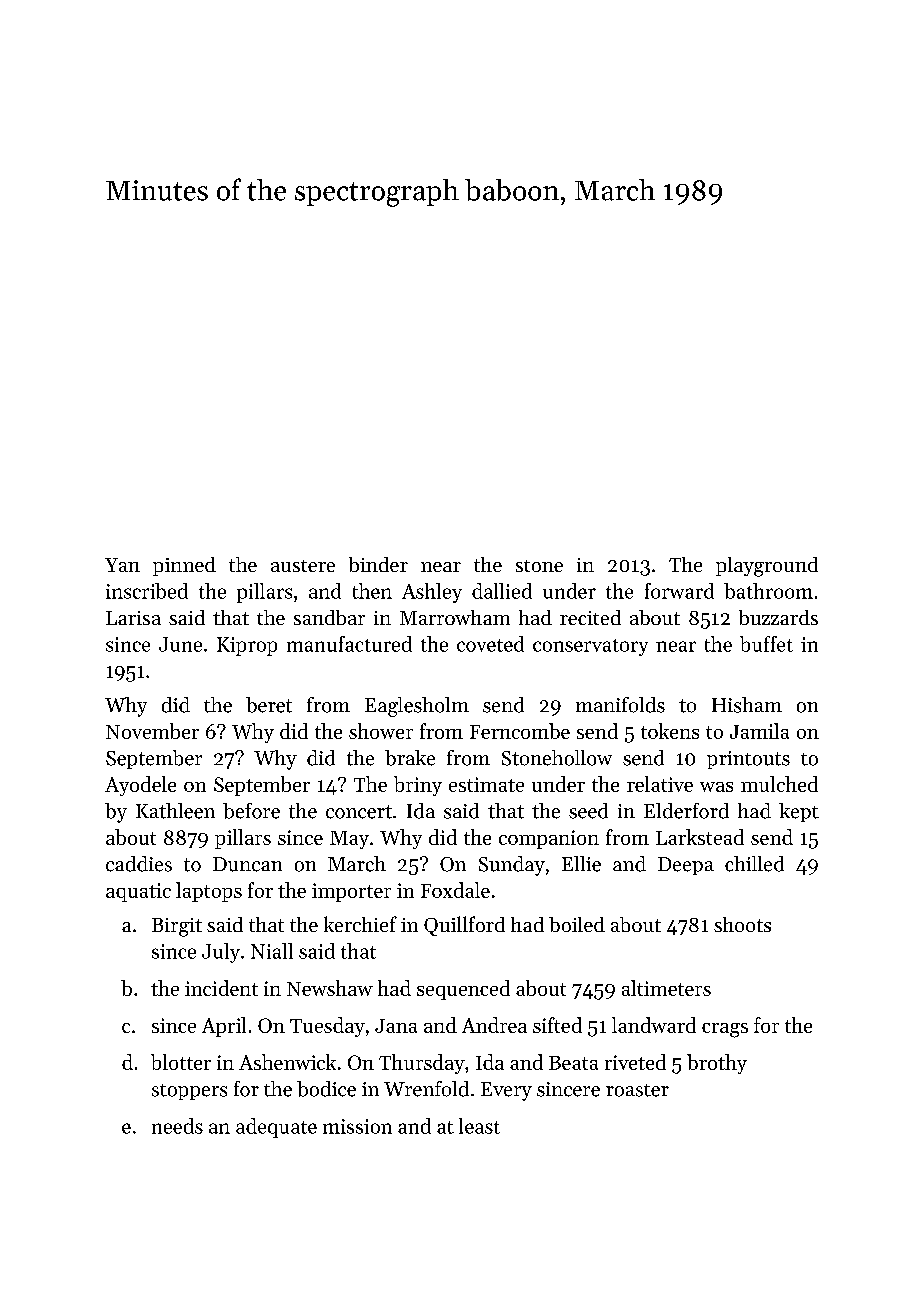 Image resolution: width=924 pixels, height=1311 pixels. Describe the element at coordinates (138, 892) in the screenshot. I see `aquatic` at that location.
